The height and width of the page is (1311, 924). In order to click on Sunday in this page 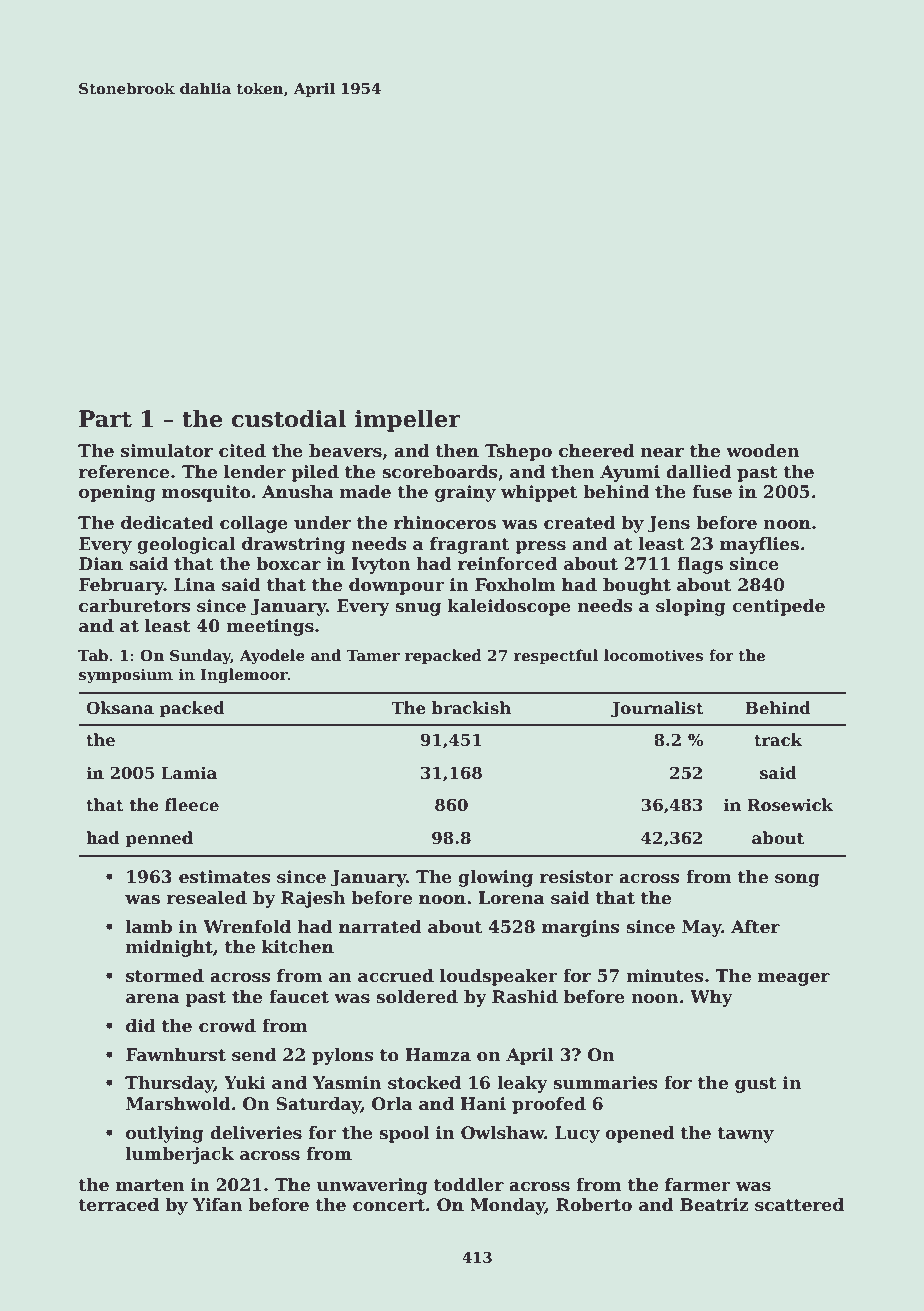, I will do `click(200, 657)`.
